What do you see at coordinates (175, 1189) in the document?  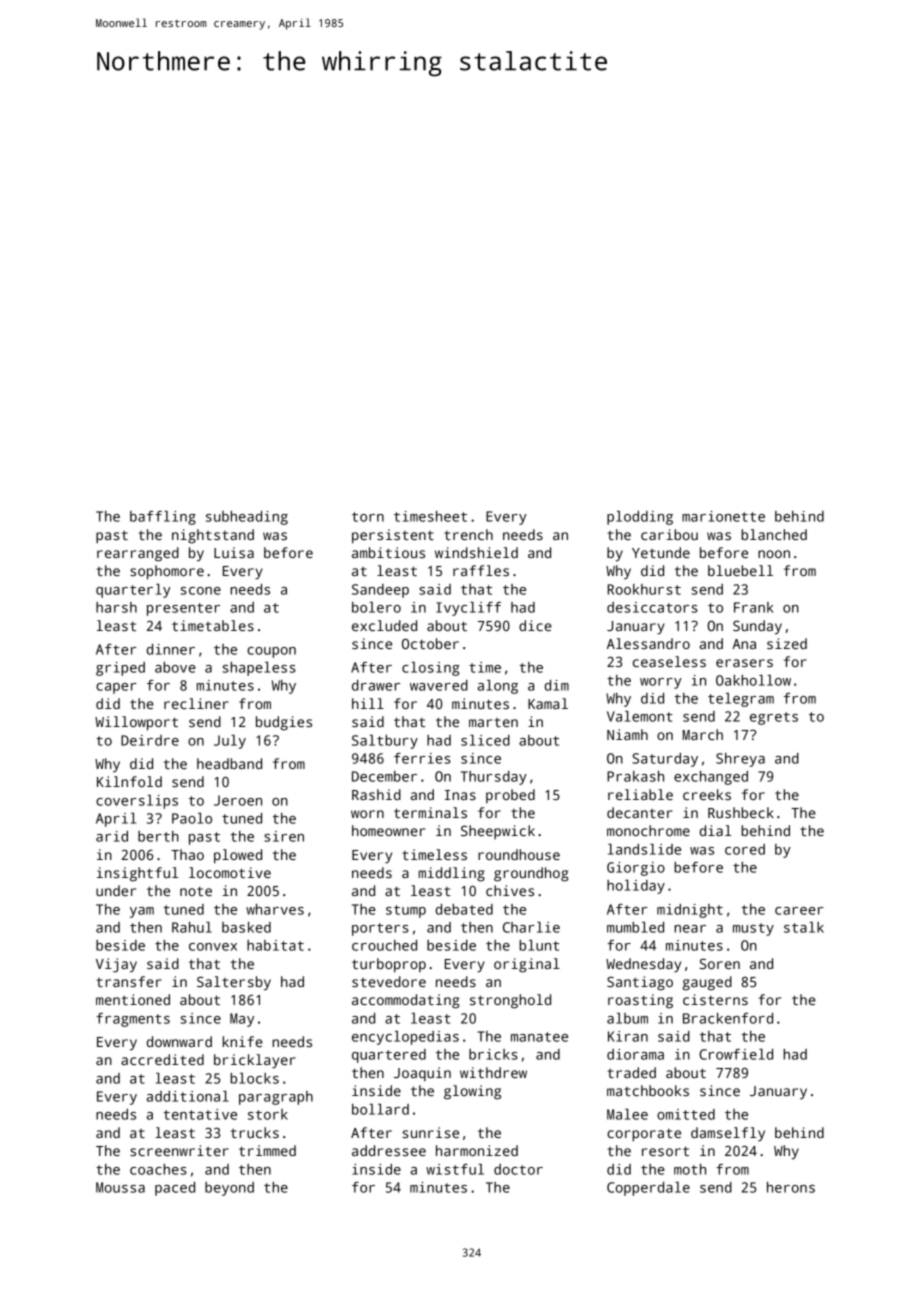 I see `paced` at bounding box center [175, 1189].
